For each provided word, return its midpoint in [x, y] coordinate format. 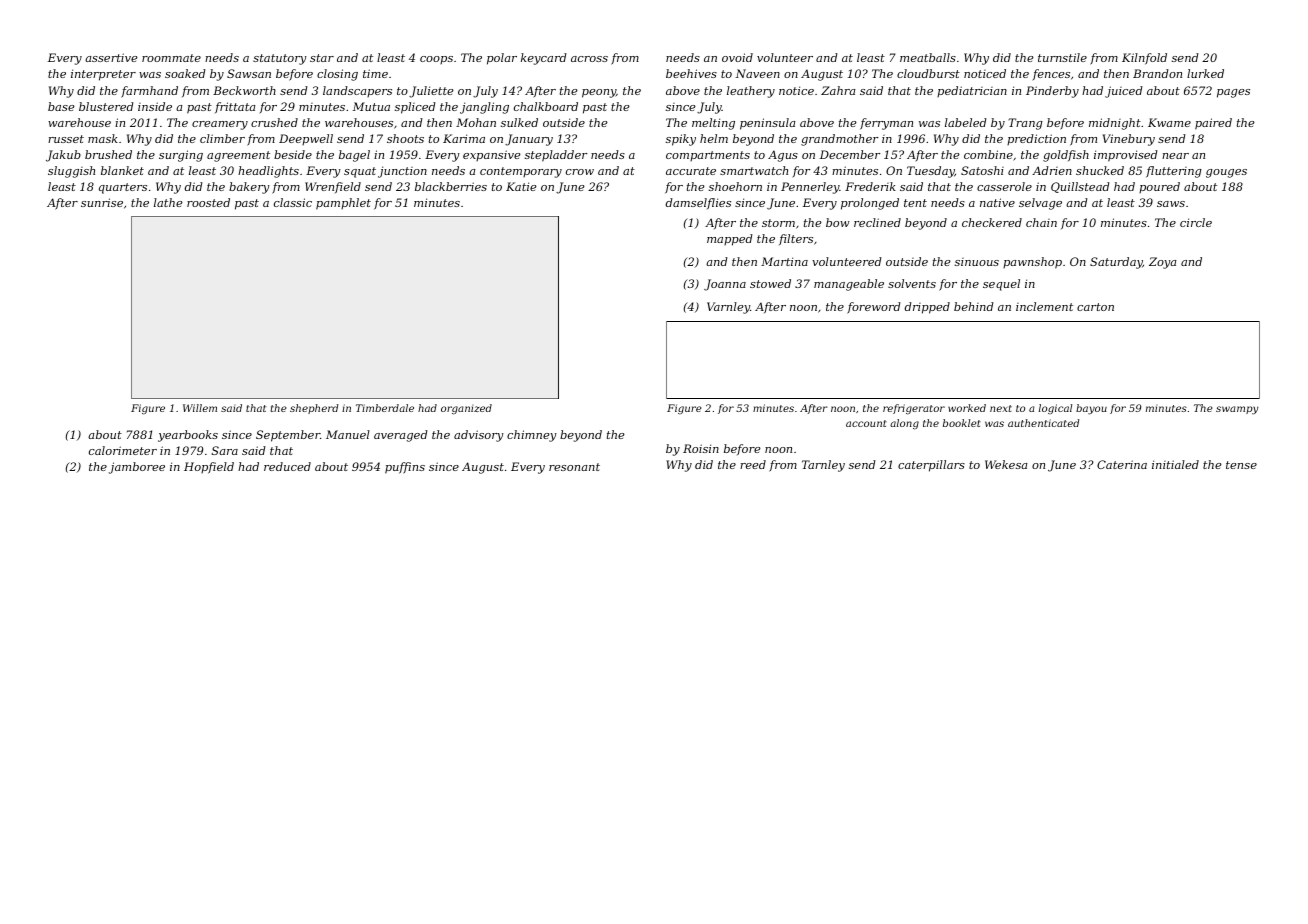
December [850, 154]
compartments [708, 156]
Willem [200, 408]
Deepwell [306, 139]
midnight [1115, 124]
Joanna [725, 285]
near [1175, 156]
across [589, 59]
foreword [874, 308]
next [1001, 408]
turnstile [1062, 57]
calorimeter [123, 450]
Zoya [1163, 263]
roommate [171, 58]
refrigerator [914, 409]
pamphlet [343, 204]
